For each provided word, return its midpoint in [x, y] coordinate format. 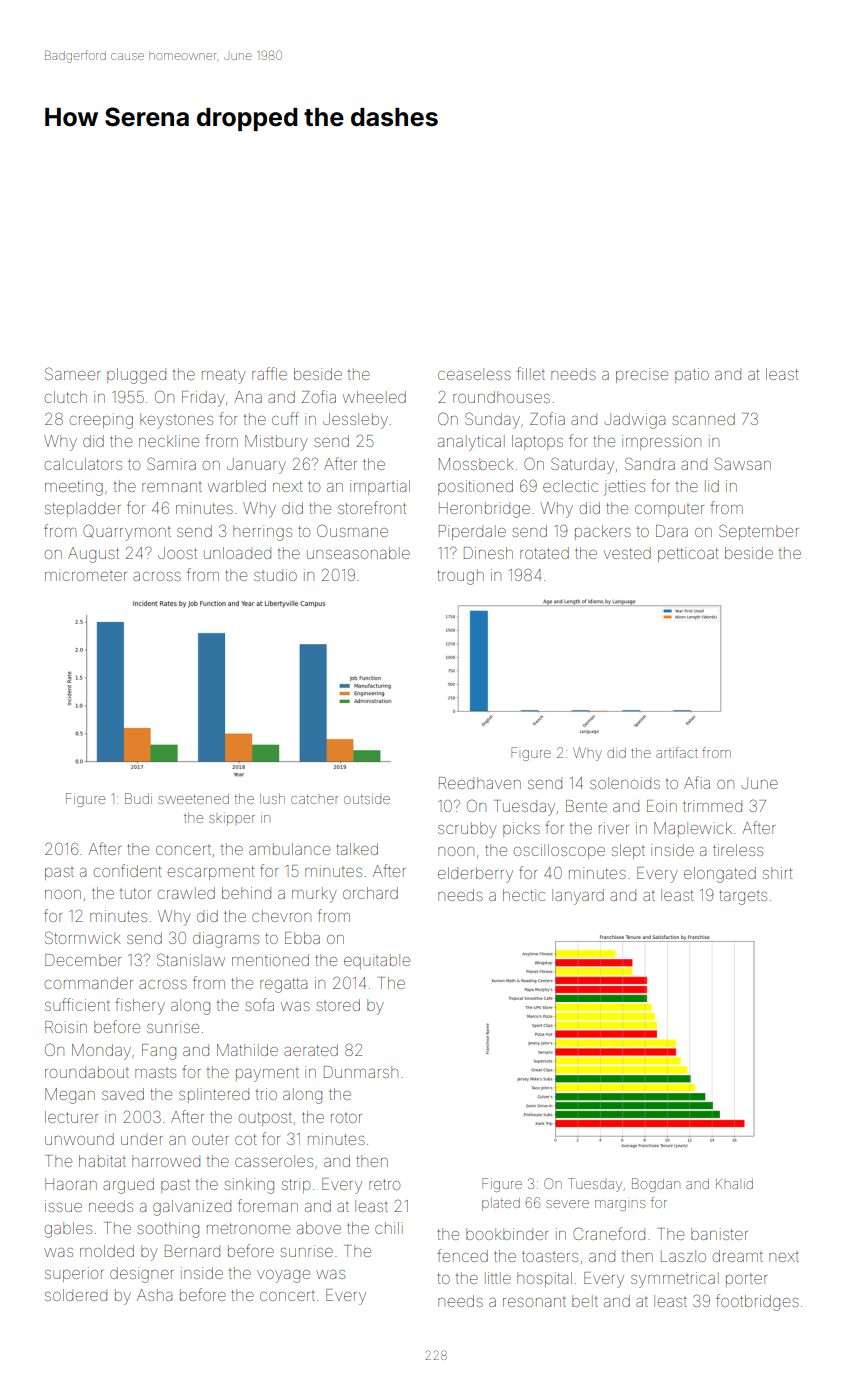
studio [275, 575]
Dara [672, 531]
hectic [524, 895]
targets [743, 897]
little [498, 1278]
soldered [76, 1295]
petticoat [688, 554]
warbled [237, 486]
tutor [135, 893]
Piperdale [472, 532]
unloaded [237, 553]
